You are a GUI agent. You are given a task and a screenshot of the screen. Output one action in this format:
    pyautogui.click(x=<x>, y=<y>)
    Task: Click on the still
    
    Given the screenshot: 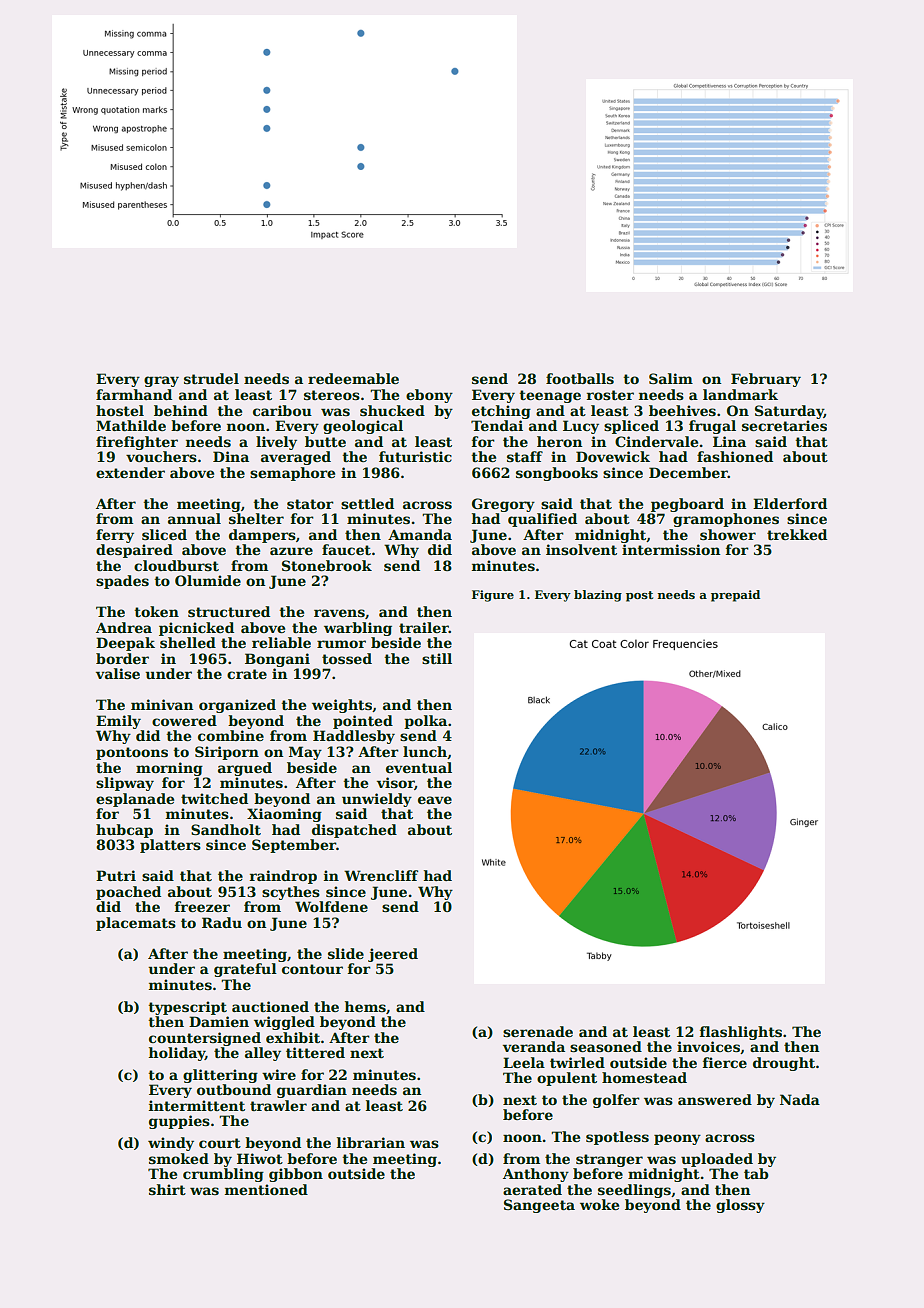 What is the action you would take?
    pyautogui.click(x=437, y=658)
